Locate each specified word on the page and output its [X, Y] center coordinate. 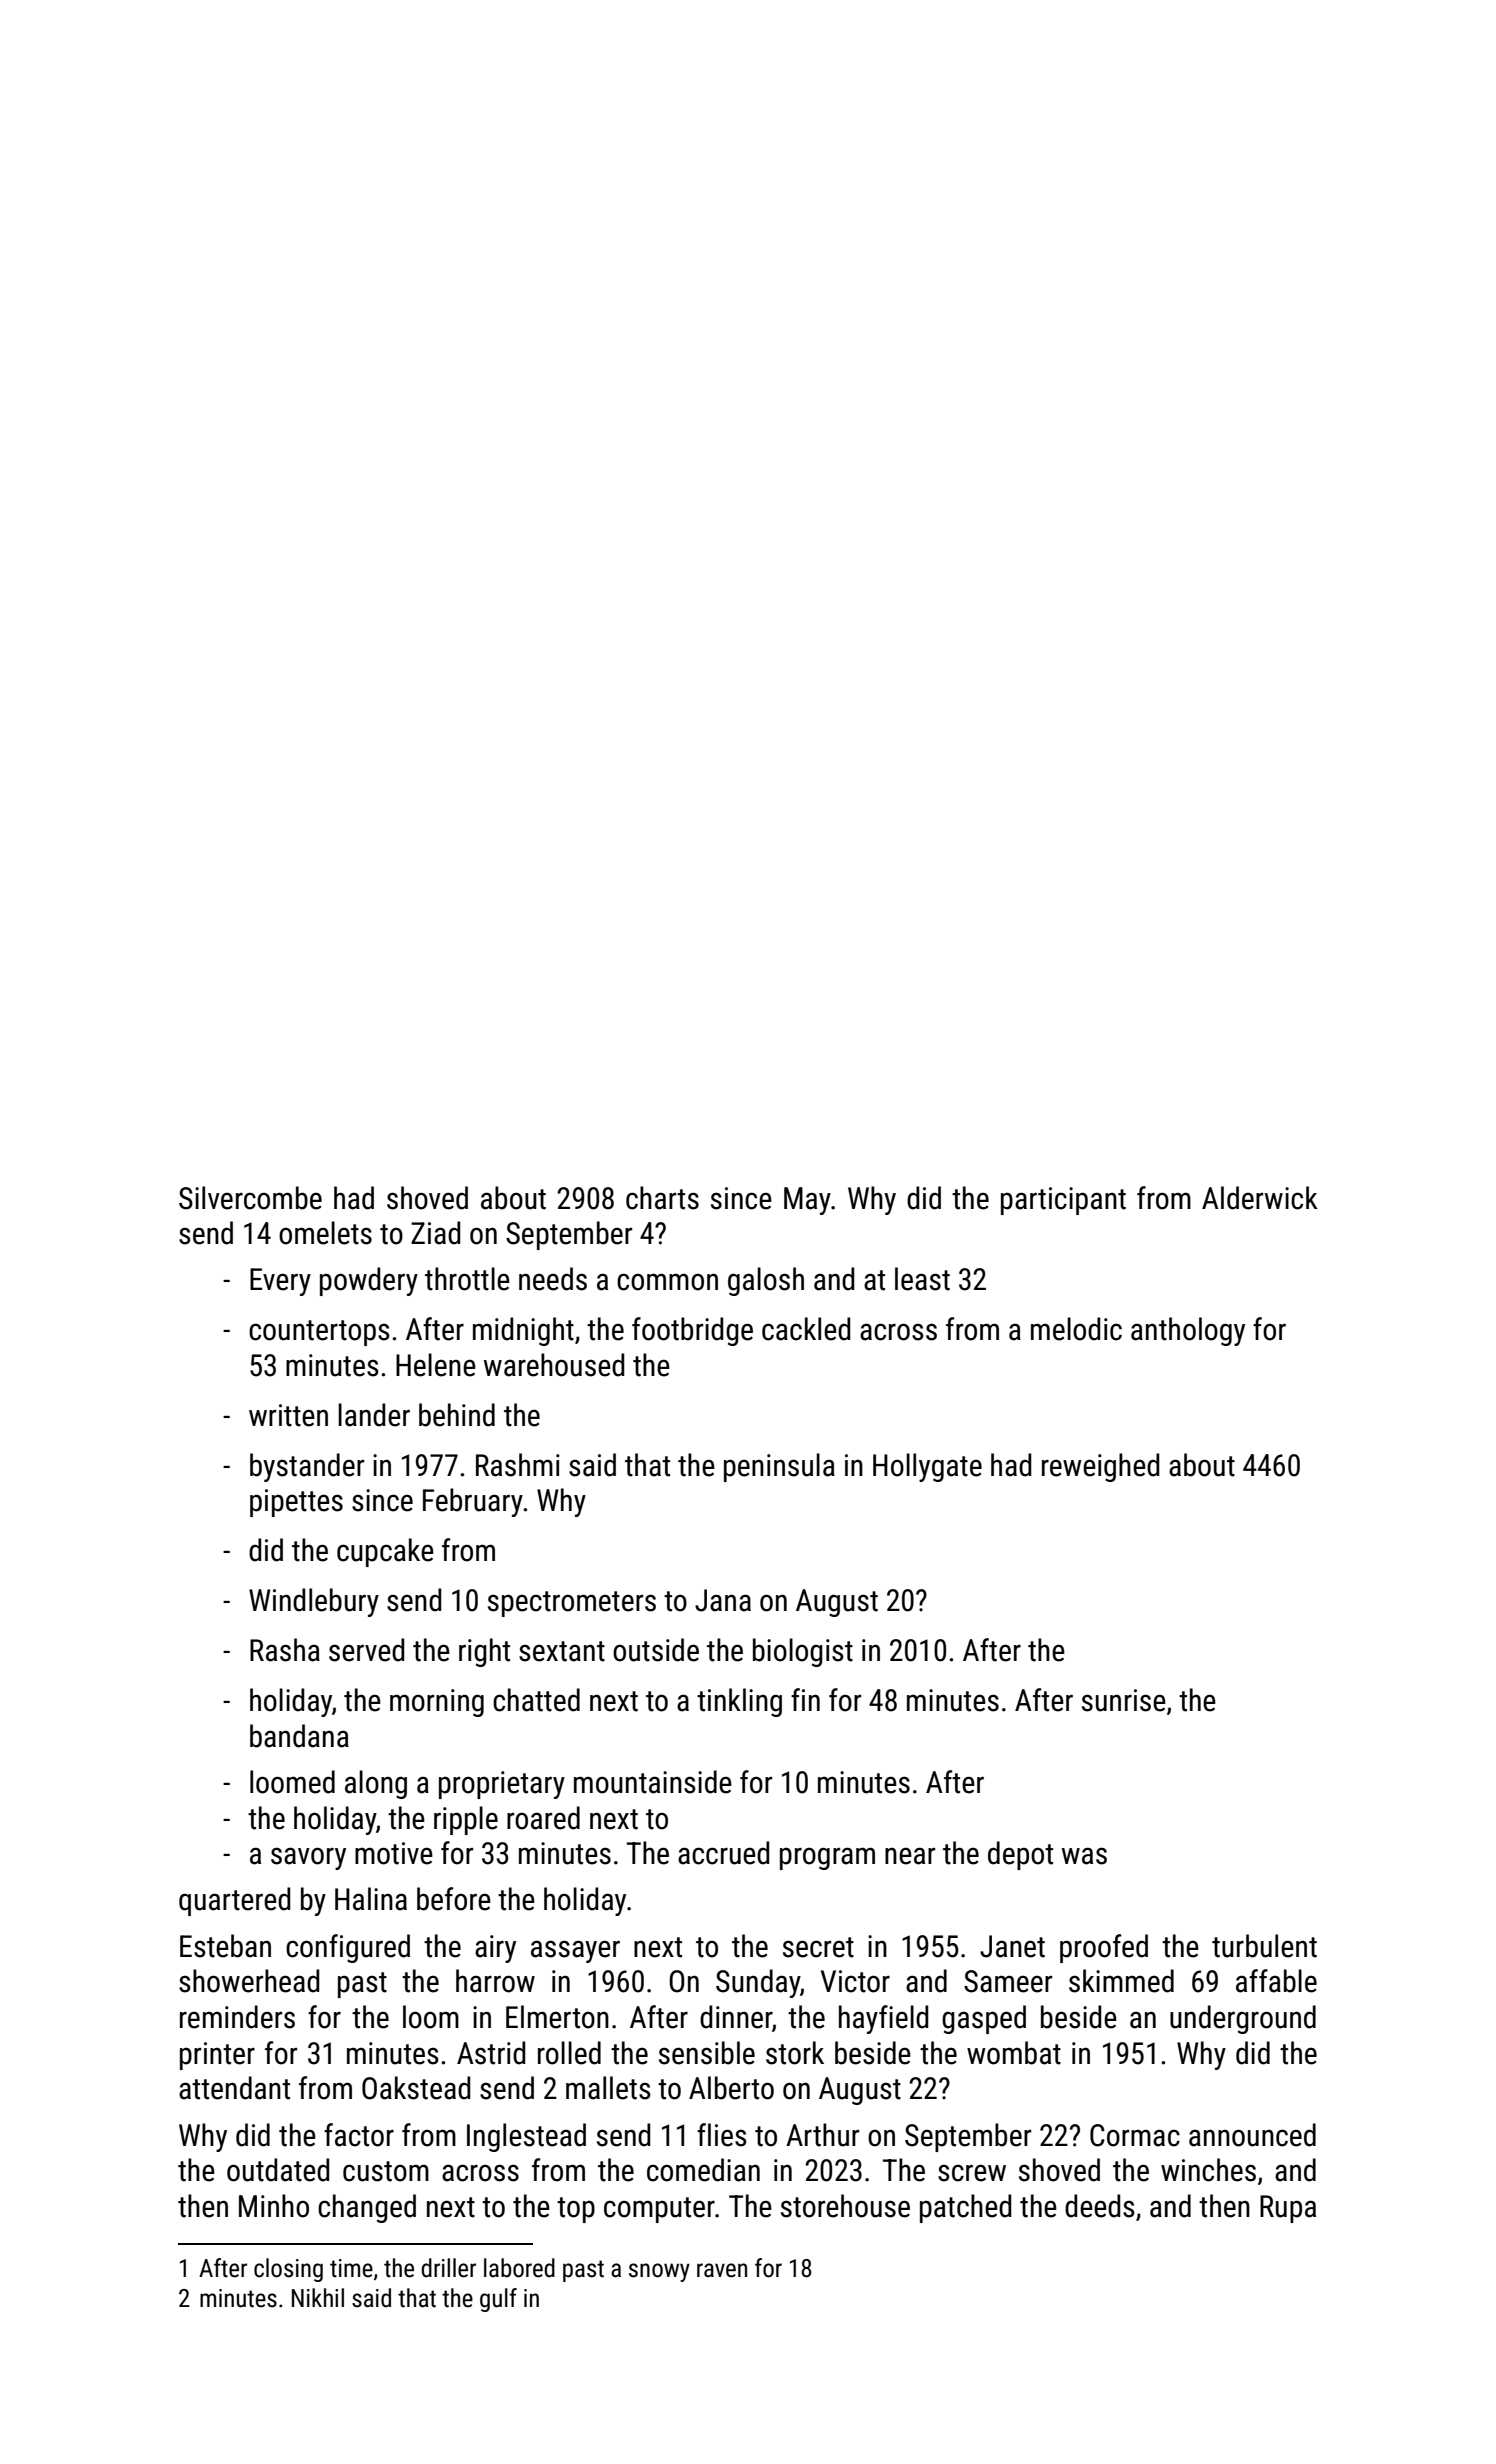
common [667, 1282]
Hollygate [927, 1467]
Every [280, 1282]
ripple [466, 1820]
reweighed [1100, 1467]
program [827, 1858]
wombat [1014, 2053]
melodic [1076, 1329]
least [922, 1279]
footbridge [692, 1331]
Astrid [491, 2053]
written [288, 1415]
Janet [1012, 1946]
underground [1243, 2019]
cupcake [385, 1552]
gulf [498, 2300]
